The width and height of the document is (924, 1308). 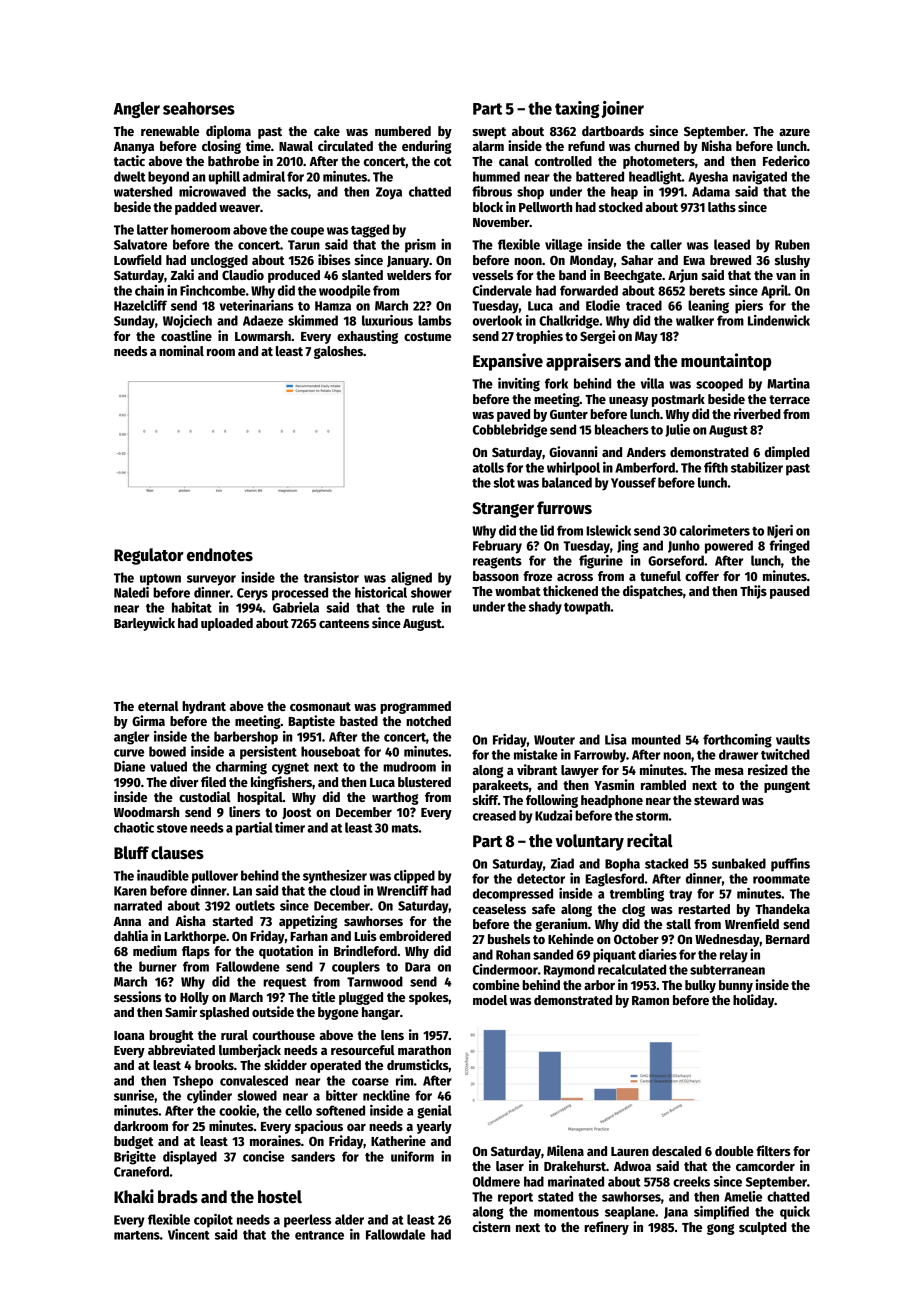 What do you see at coordinates (199, 108) in the document?
I see `seahorses` at bounding box center [199, 108].
